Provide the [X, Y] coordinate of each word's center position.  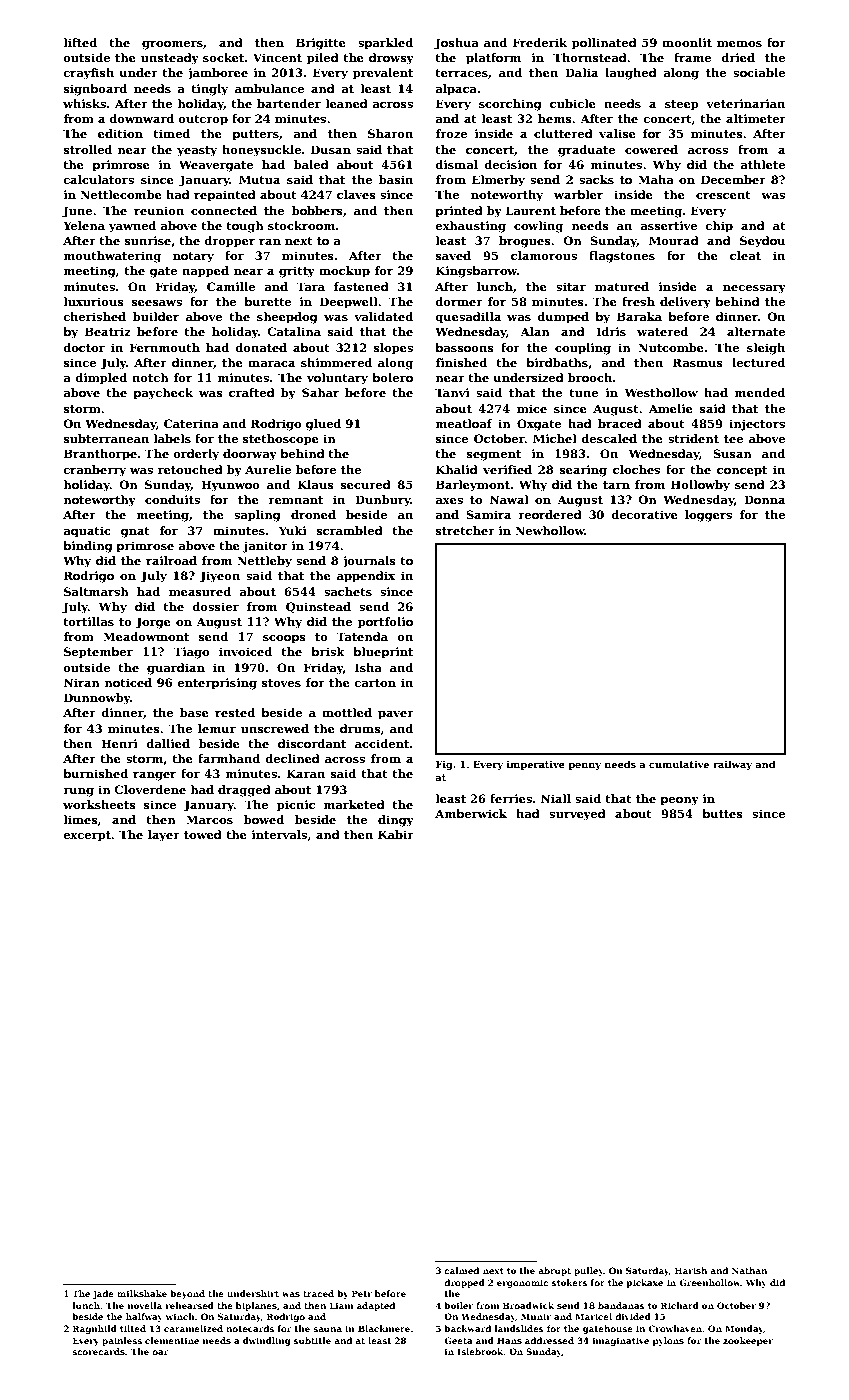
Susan [732, 453]
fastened [361, 286]
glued [323, 425]
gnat [135, 532]
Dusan [331, 149]
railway [732, 765]
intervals [279, 834]
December [733, 179]
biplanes [256, 1306]
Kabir [396, 834]
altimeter [756, 118]
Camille [231, 286]
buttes [722, 813]
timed [171, 133]
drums [360, 728]
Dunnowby [97, 699]
